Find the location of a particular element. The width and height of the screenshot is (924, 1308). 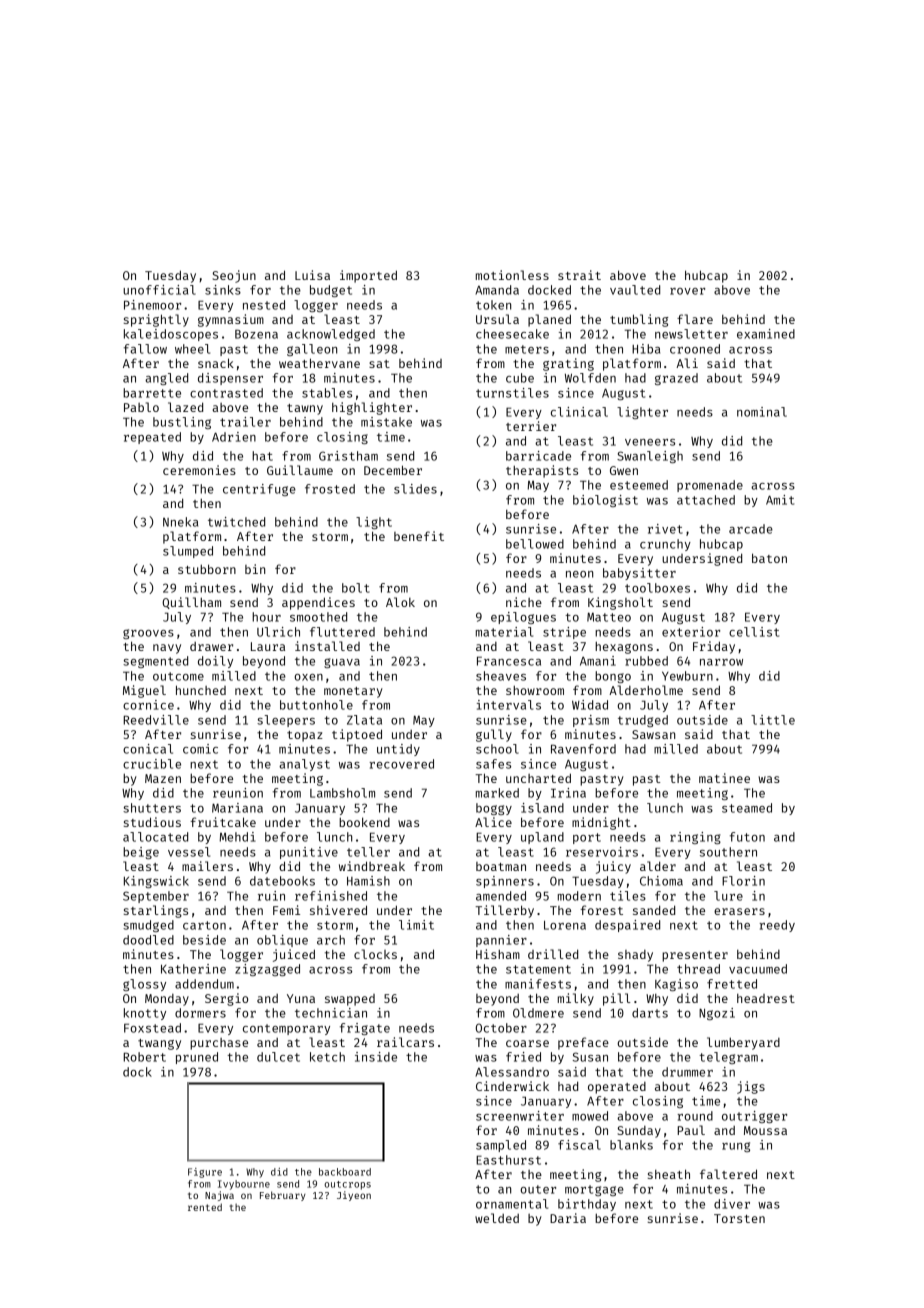

ruin is located at coordinates (271, 896).
